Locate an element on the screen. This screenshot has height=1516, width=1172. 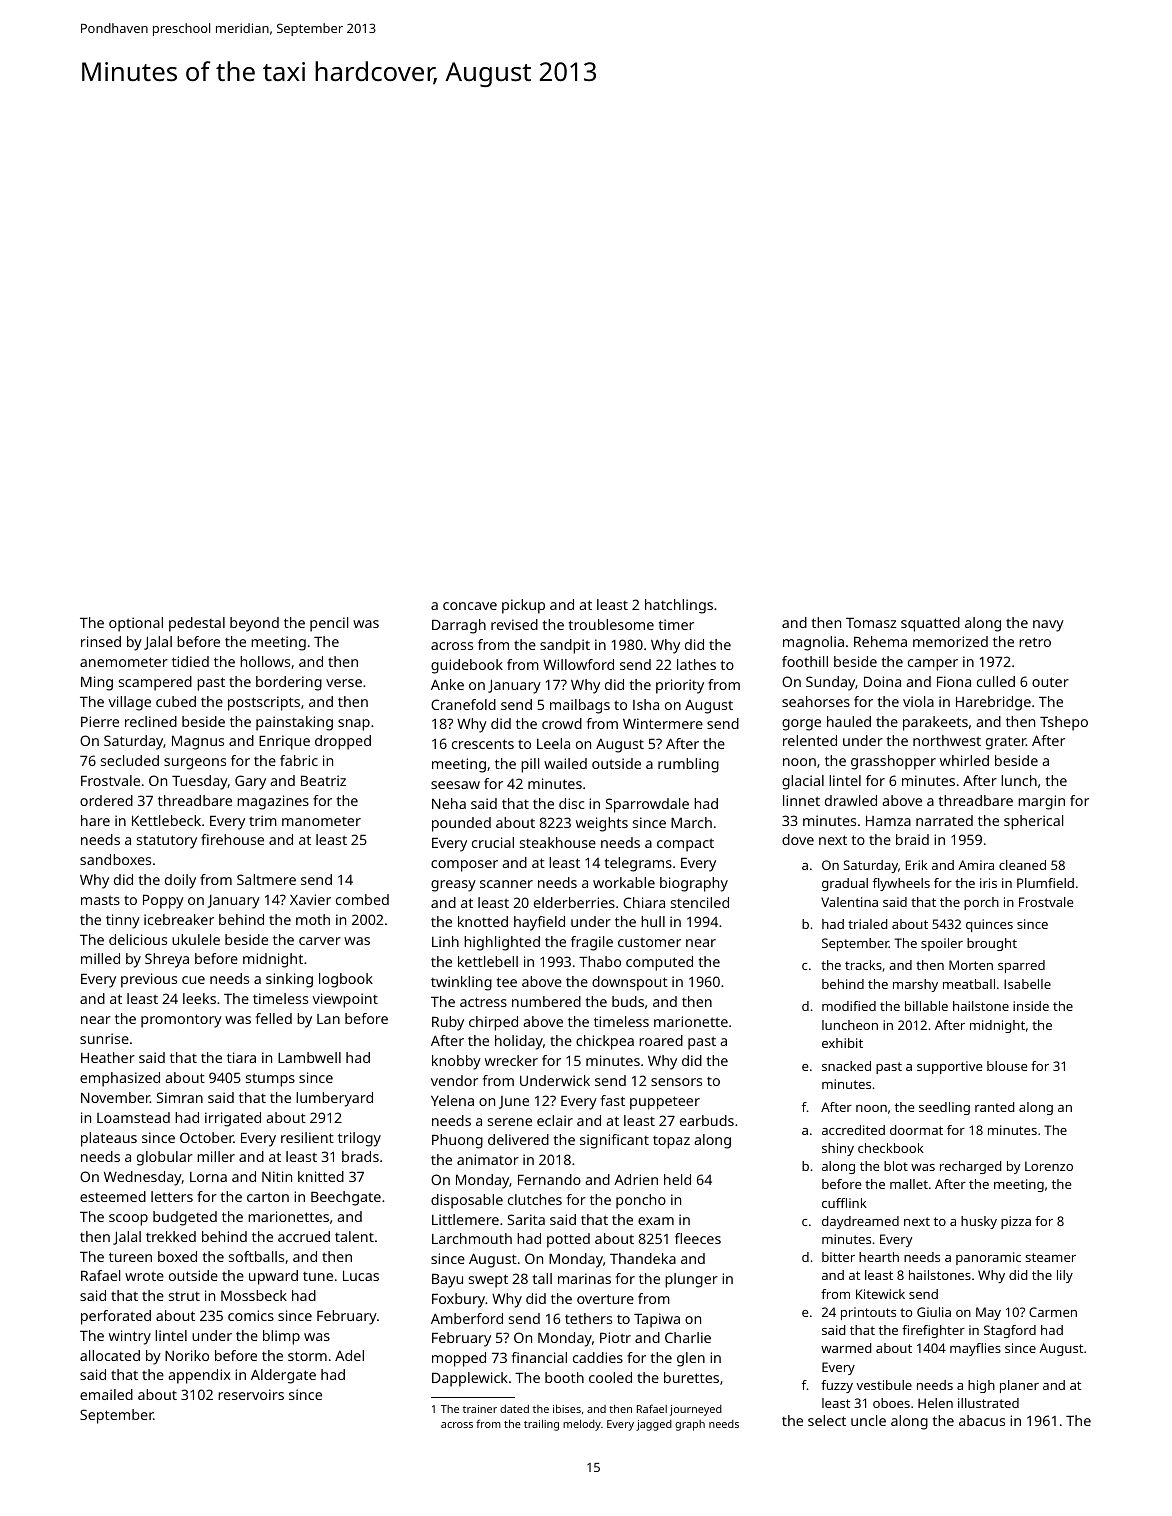
fast is located at coordinates (613, 1100).
